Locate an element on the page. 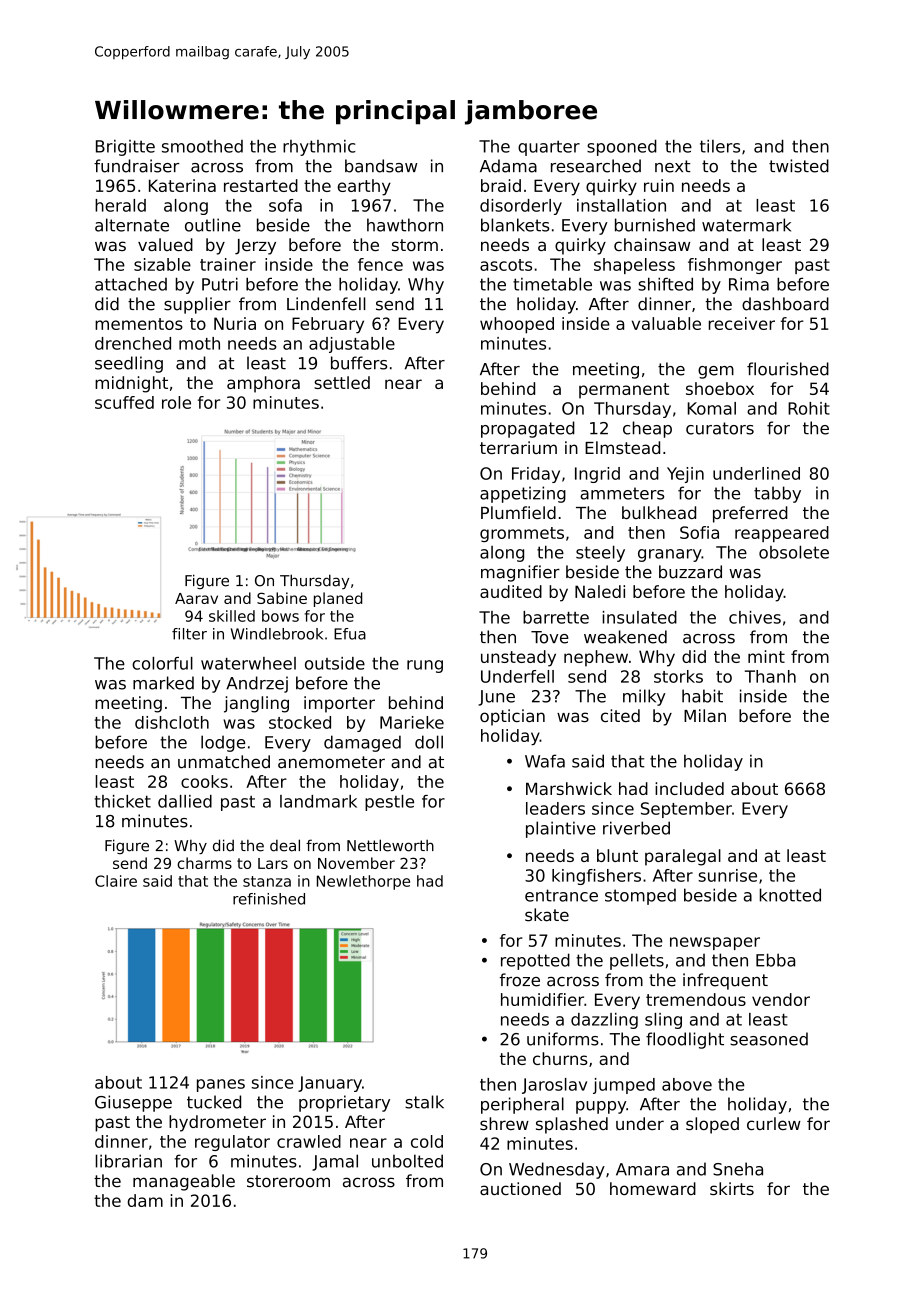  landmark is located at coordinates (318, 801).
